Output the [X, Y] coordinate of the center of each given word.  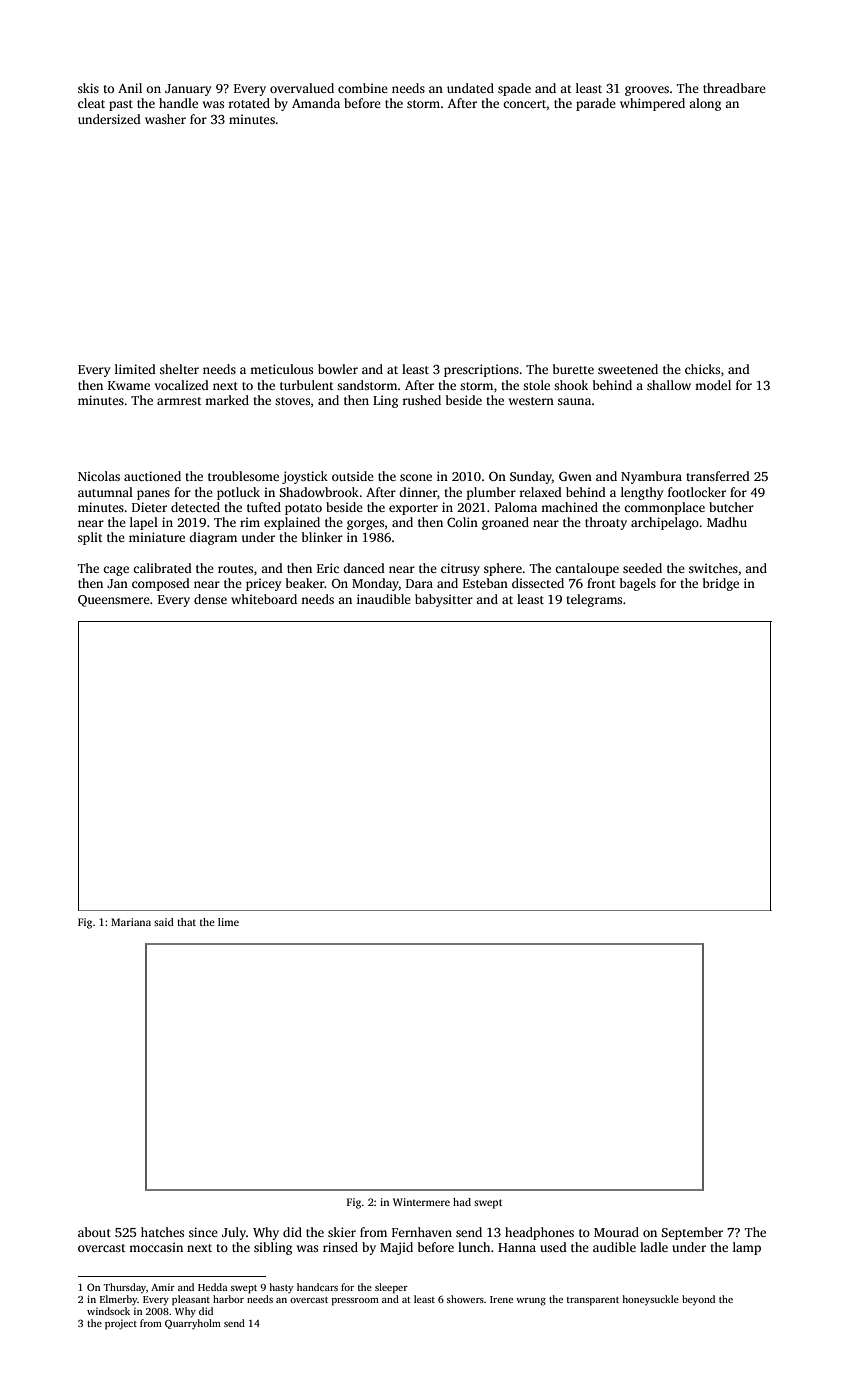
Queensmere [114, 601]
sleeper [391, 1288]
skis [88, 88]
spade [514, 89]
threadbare [734, 88]
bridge [721, 584]
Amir [163, 1287]
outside [353, 476]
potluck [238, 493]
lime [228, 922]
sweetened [628, 369]
